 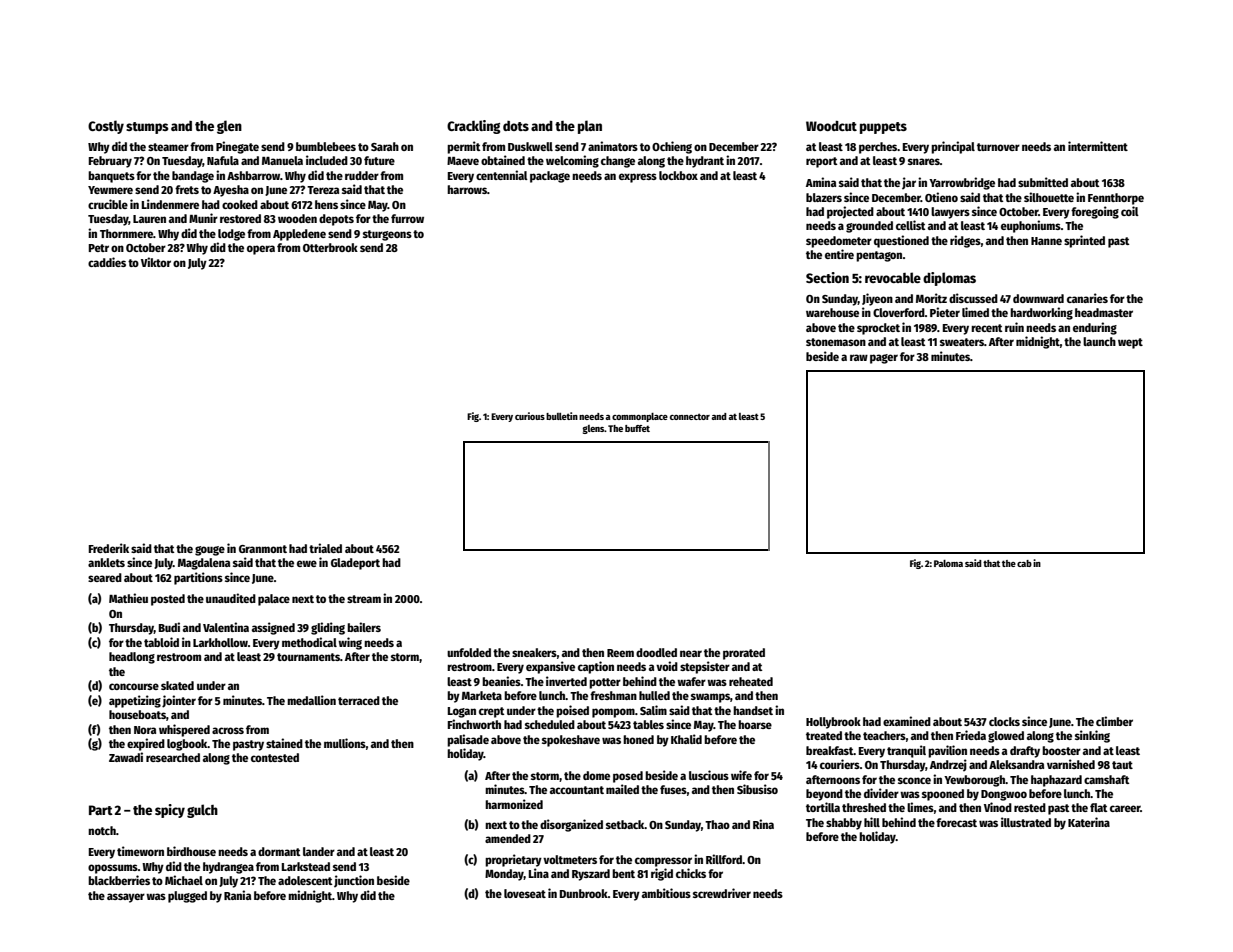 What do you see at coordinates (501, 681) in the image?
I see `beanies` at bounding box center [501, 681].
